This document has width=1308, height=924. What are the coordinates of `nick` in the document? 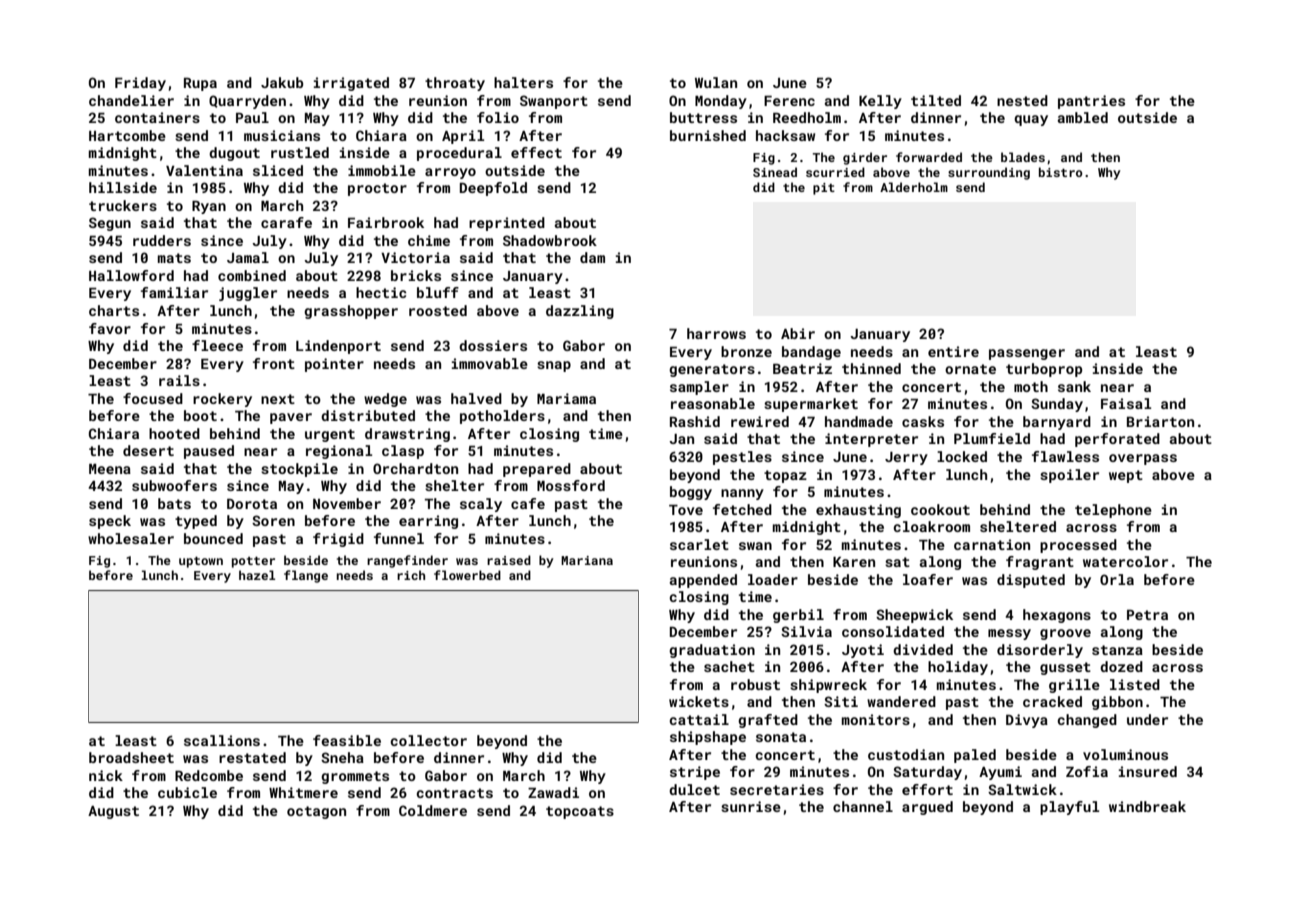 It's located at (106, 775).
